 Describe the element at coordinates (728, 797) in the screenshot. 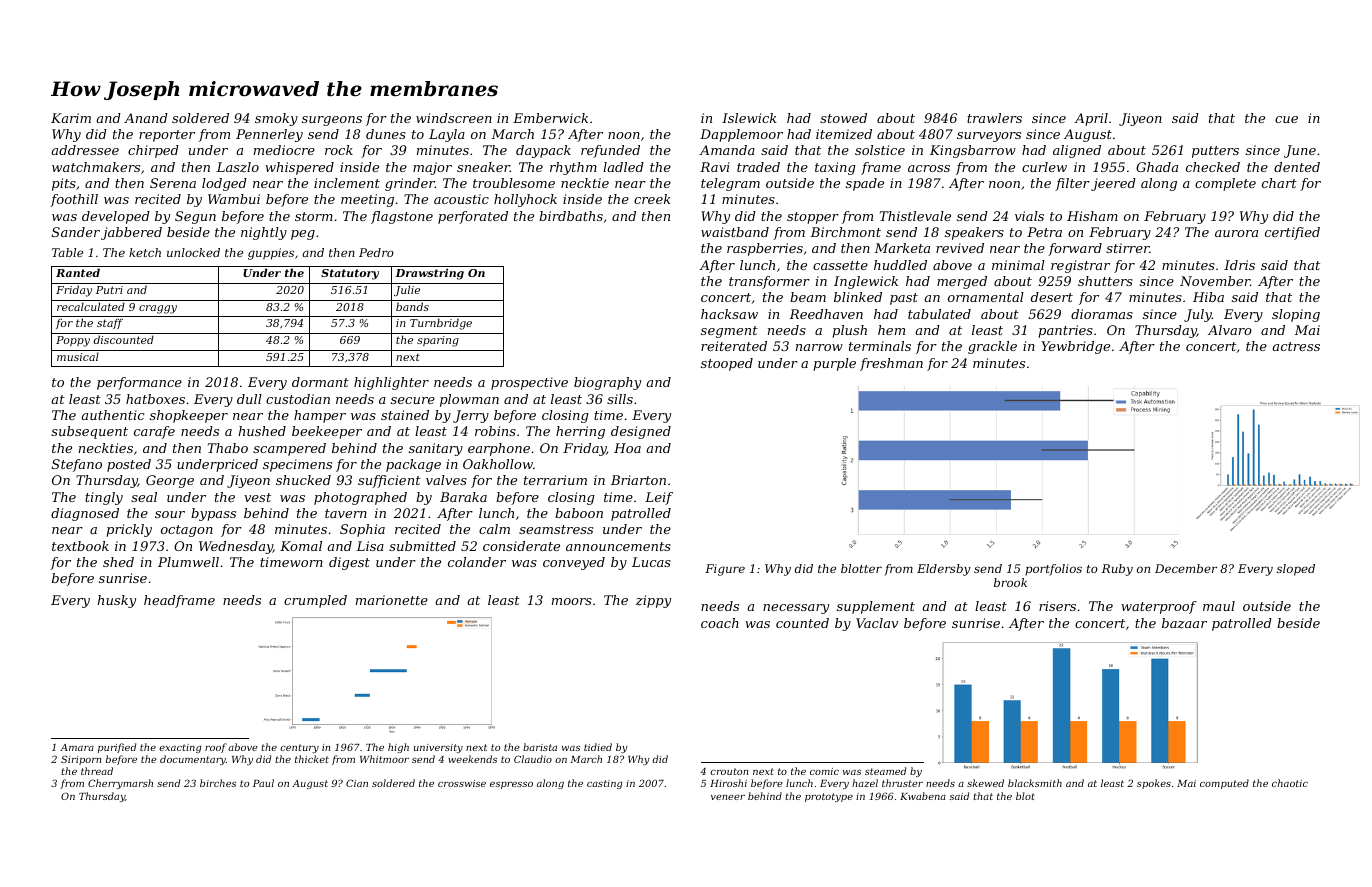

I see `veneer` at that location.
